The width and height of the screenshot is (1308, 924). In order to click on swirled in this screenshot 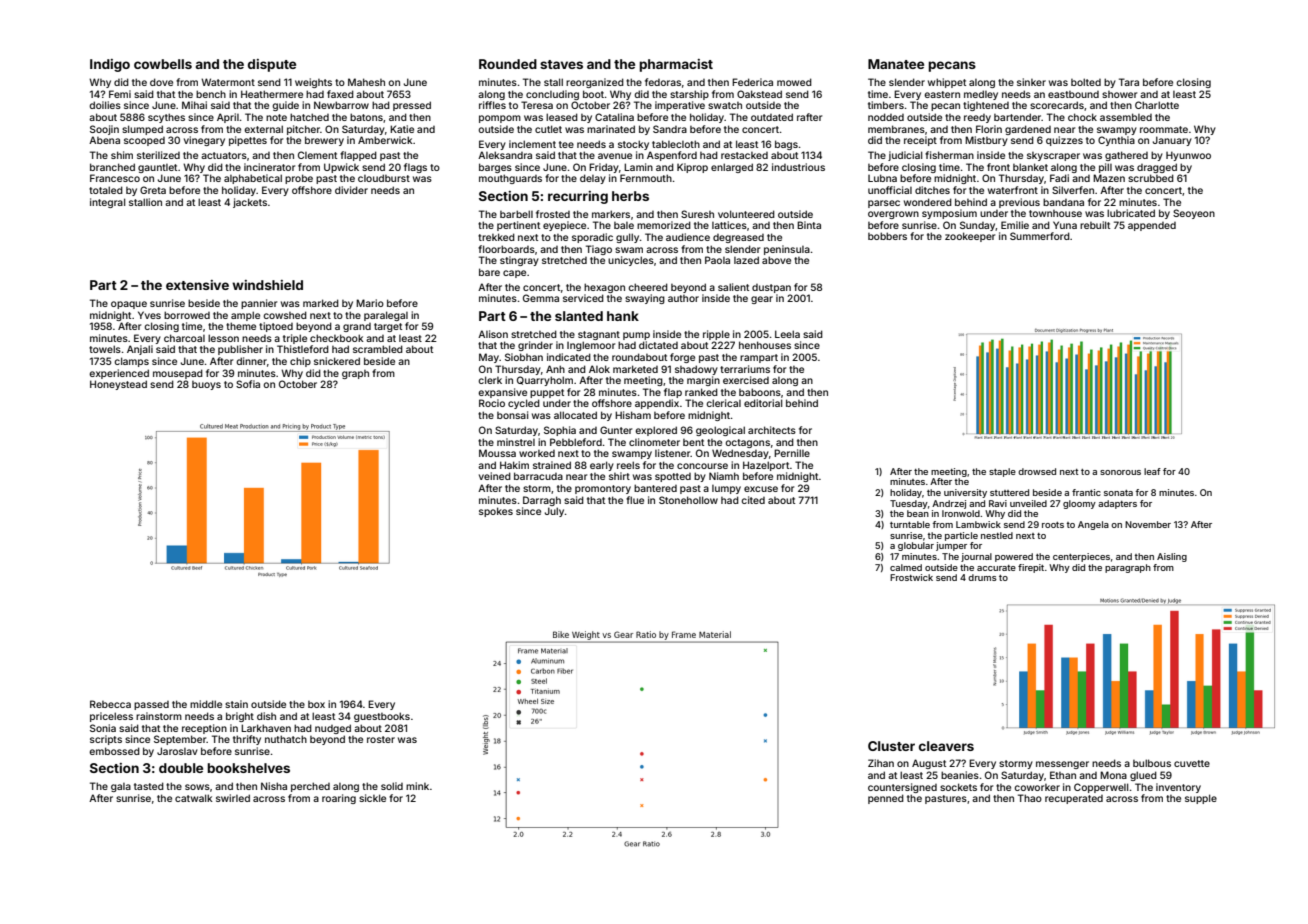, I will do `click(233, 798)`.
